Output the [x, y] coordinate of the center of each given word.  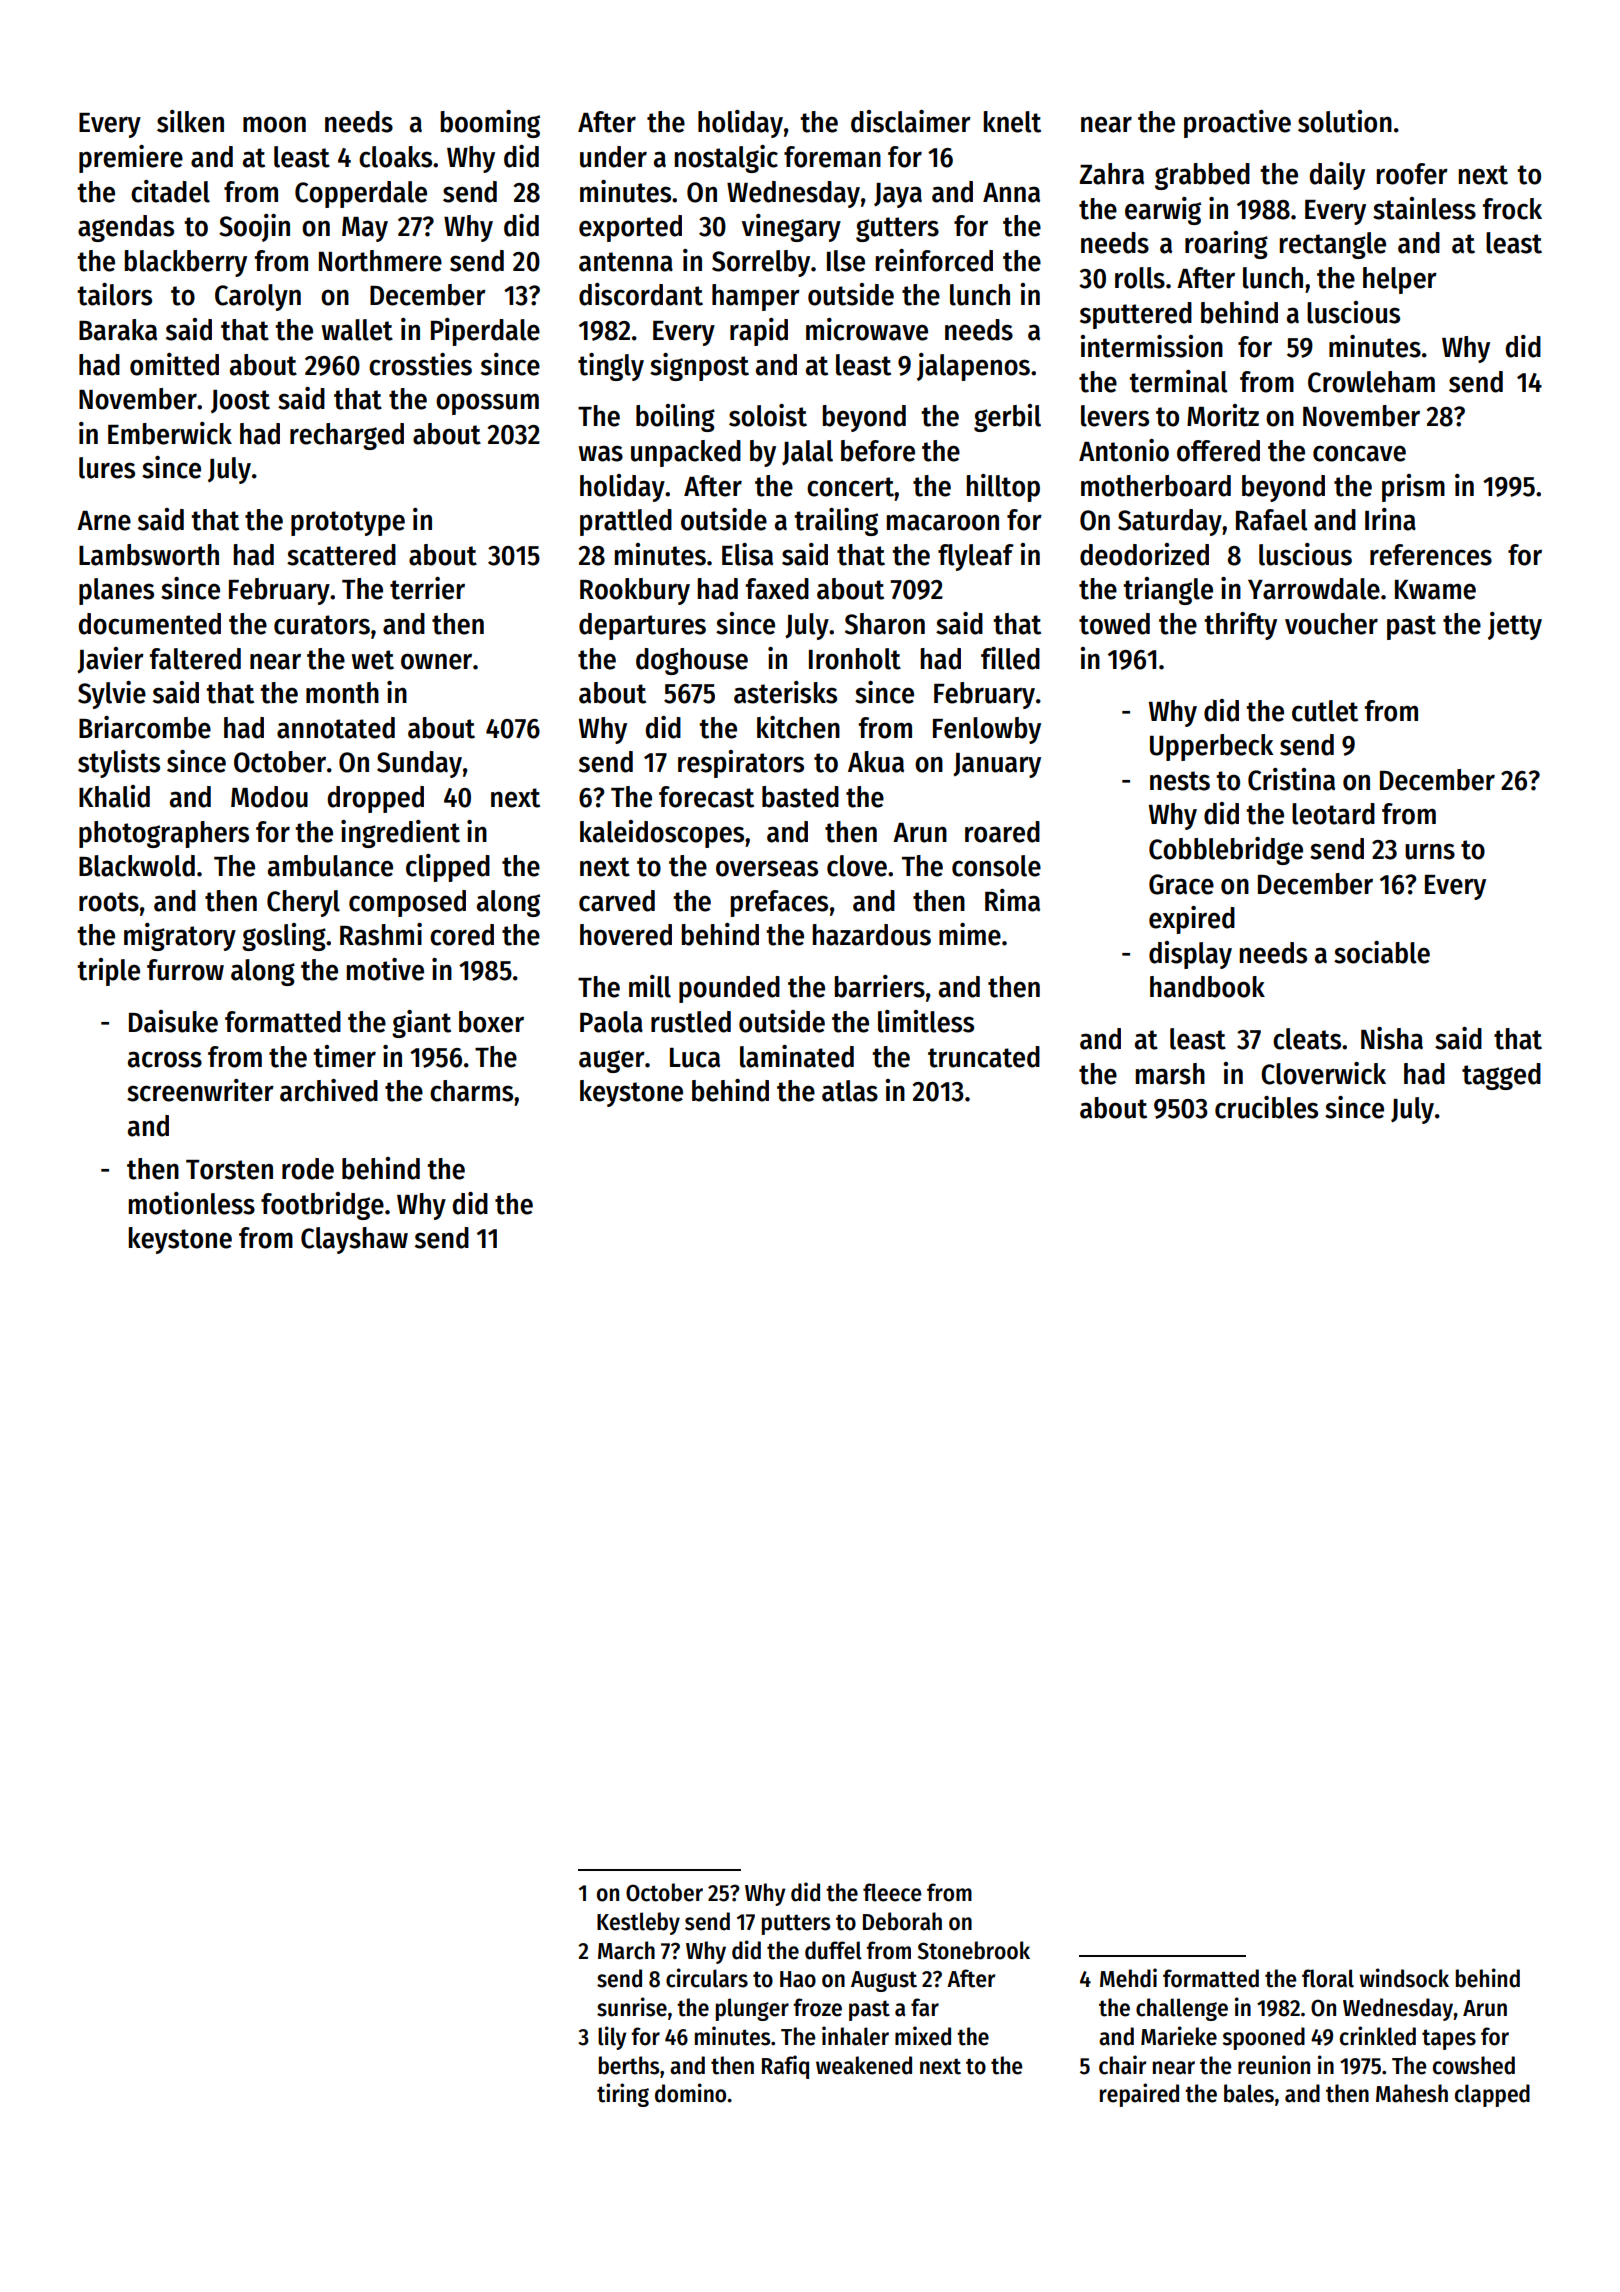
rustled [691, 1022]
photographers [164, 834]
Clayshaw [354, 1240]
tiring [623, 2095]
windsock [1404, 1978]
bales [1249, 2093]
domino [690, 2093]
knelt [1012, 122]
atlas [850, 1091]
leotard [1333, 814]
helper [1400, 280]
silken [190, 121]
